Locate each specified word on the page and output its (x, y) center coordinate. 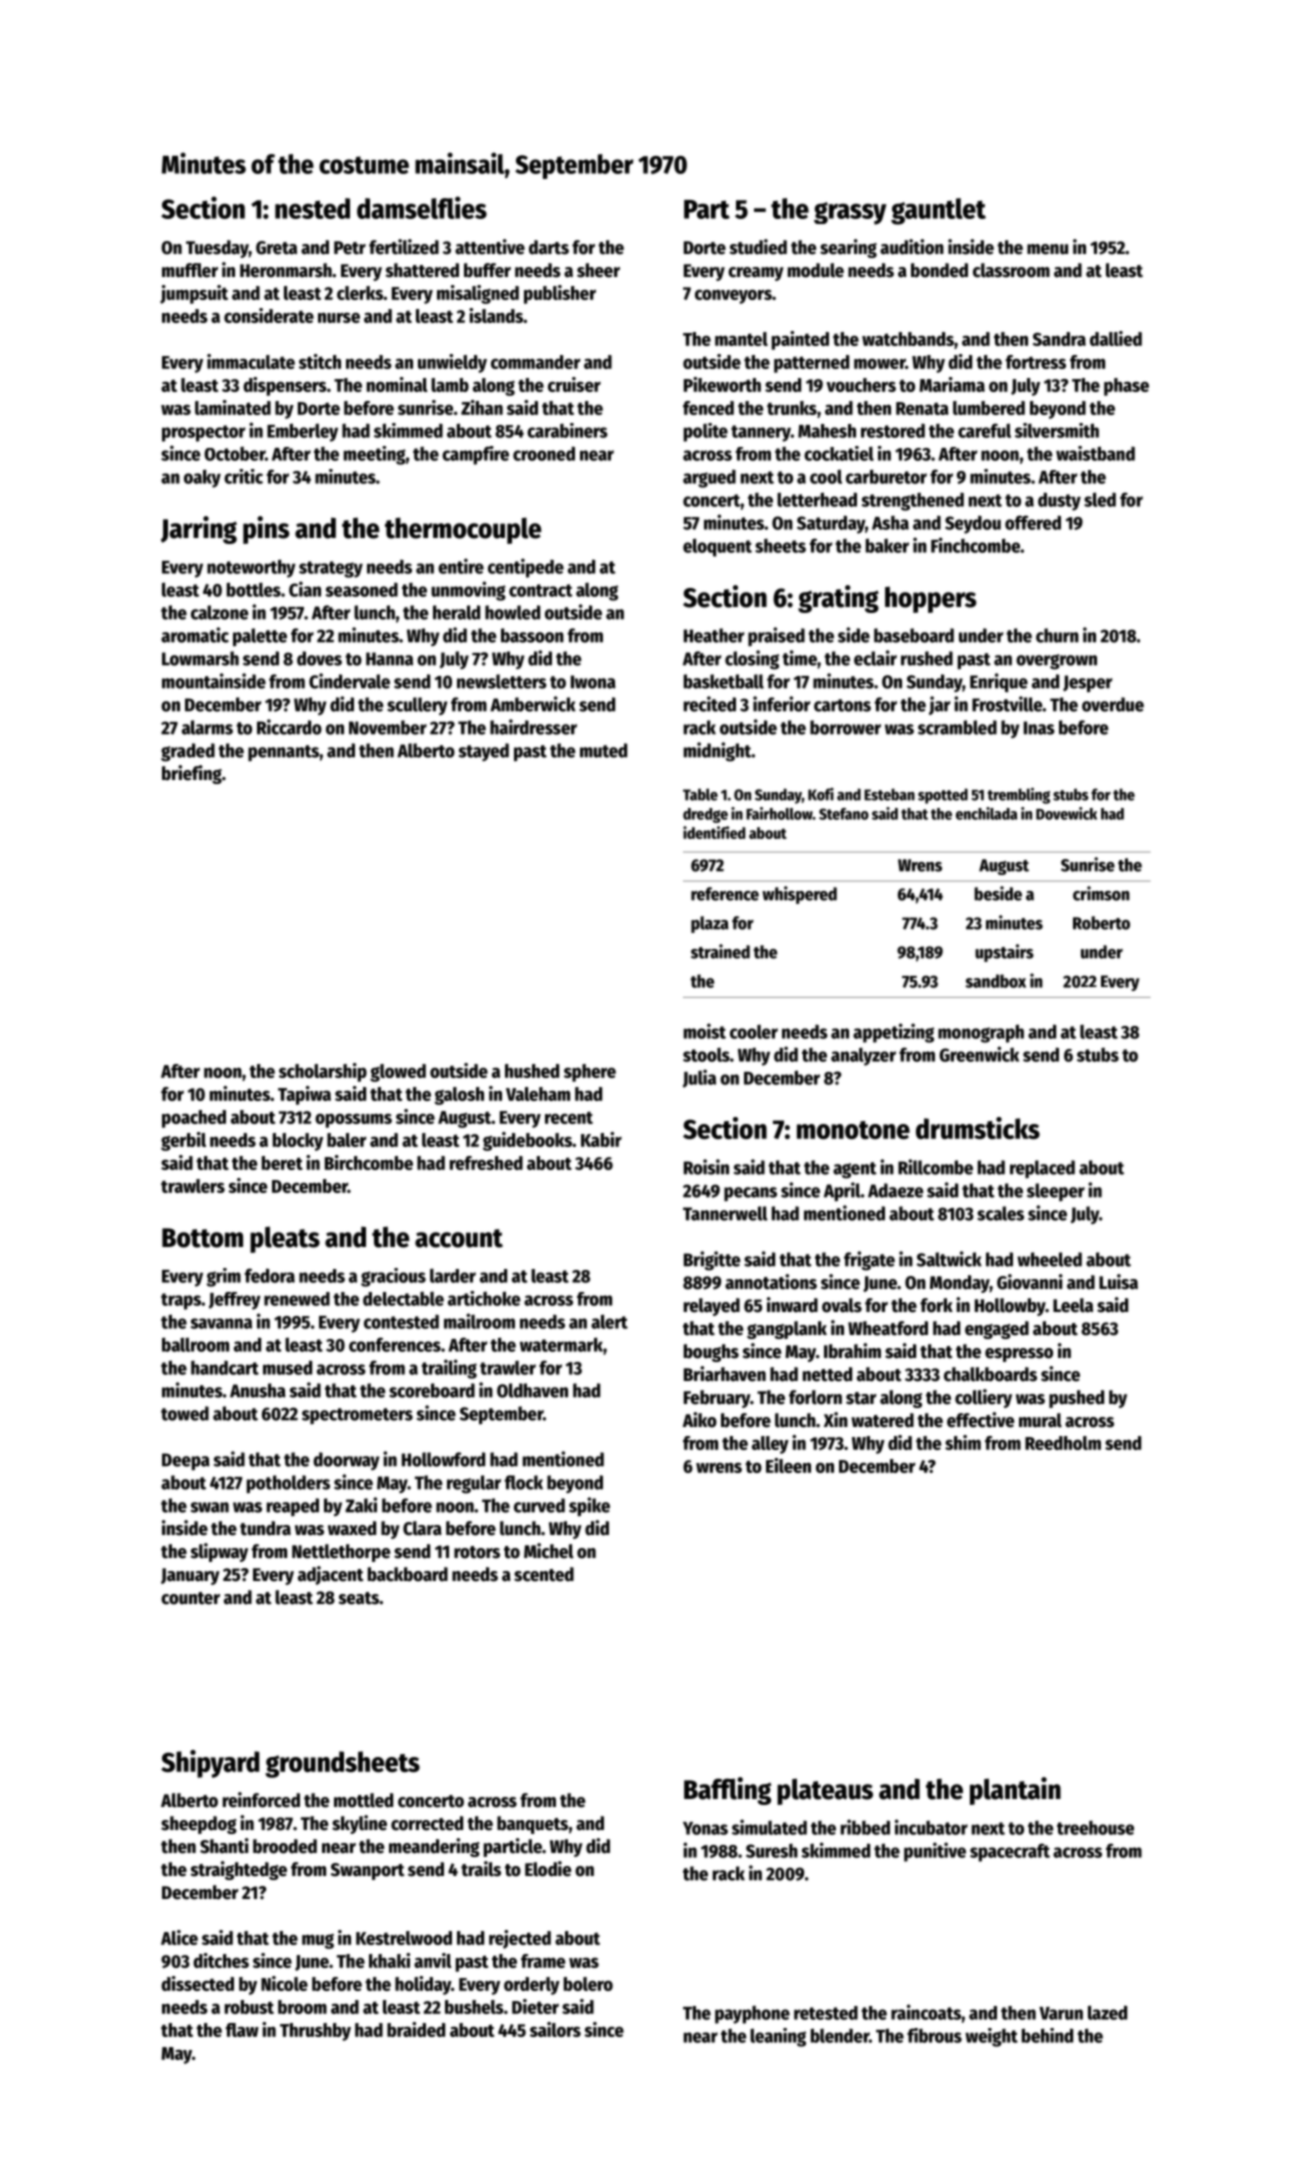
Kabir (601, 1139)
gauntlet (938, 211)
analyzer (863, 1056)
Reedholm (1063, 1443)
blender (840, 2035)
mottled (363, 1800)
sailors (555, 2029)
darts (549, 247)
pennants (283, 753)
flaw (242, 2030)
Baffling (727, 1791)
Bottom (202, 1238)
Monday (960, 1284)
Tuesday (217, 249)
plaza (710, 924)
